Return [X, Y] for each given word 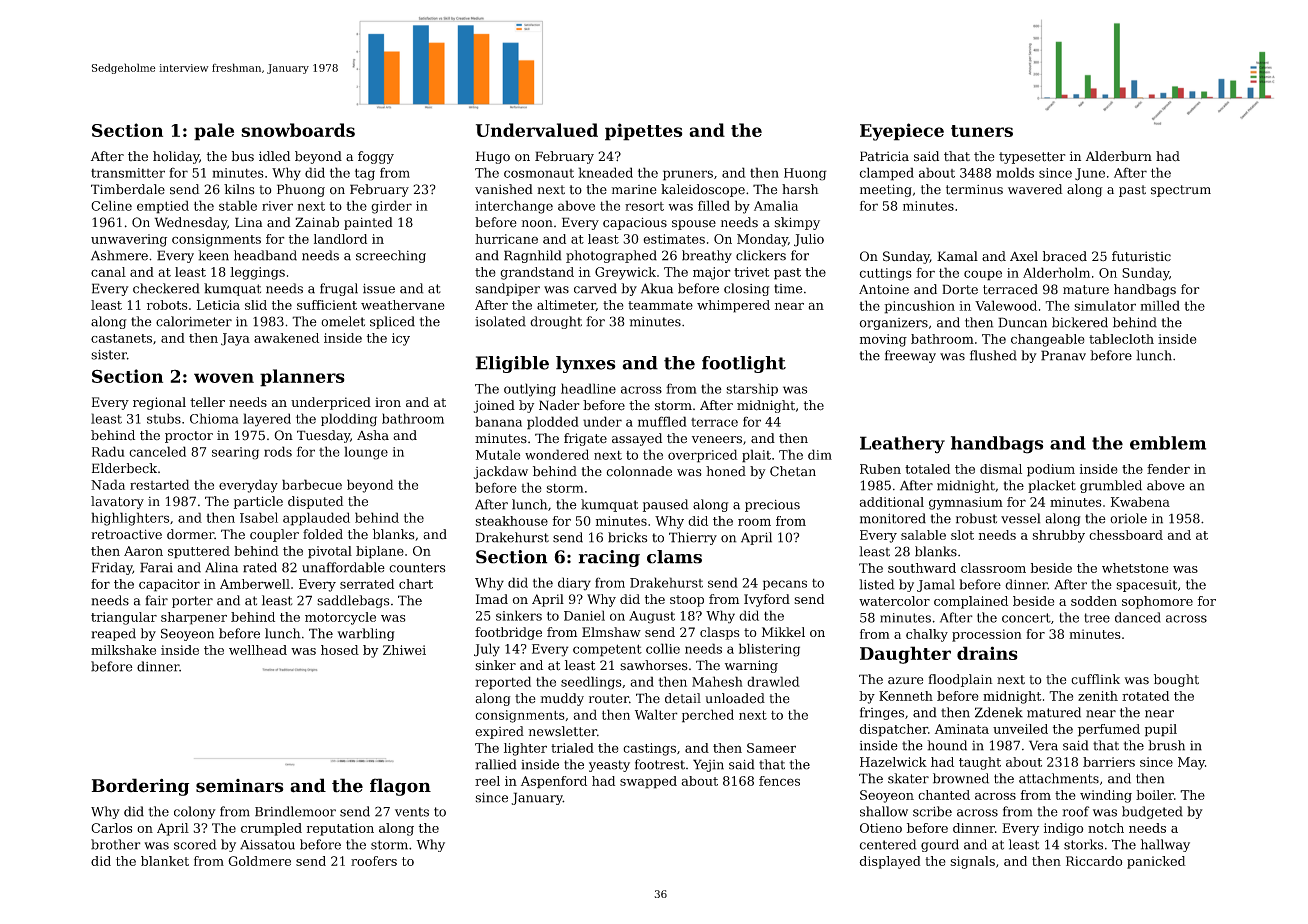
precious [772, 506]
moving [883, 340]
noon [537, 224]
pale [214, 132]
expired [499, 732]
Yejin [708, 765]
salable [923, 535]
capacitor [169, 585]
